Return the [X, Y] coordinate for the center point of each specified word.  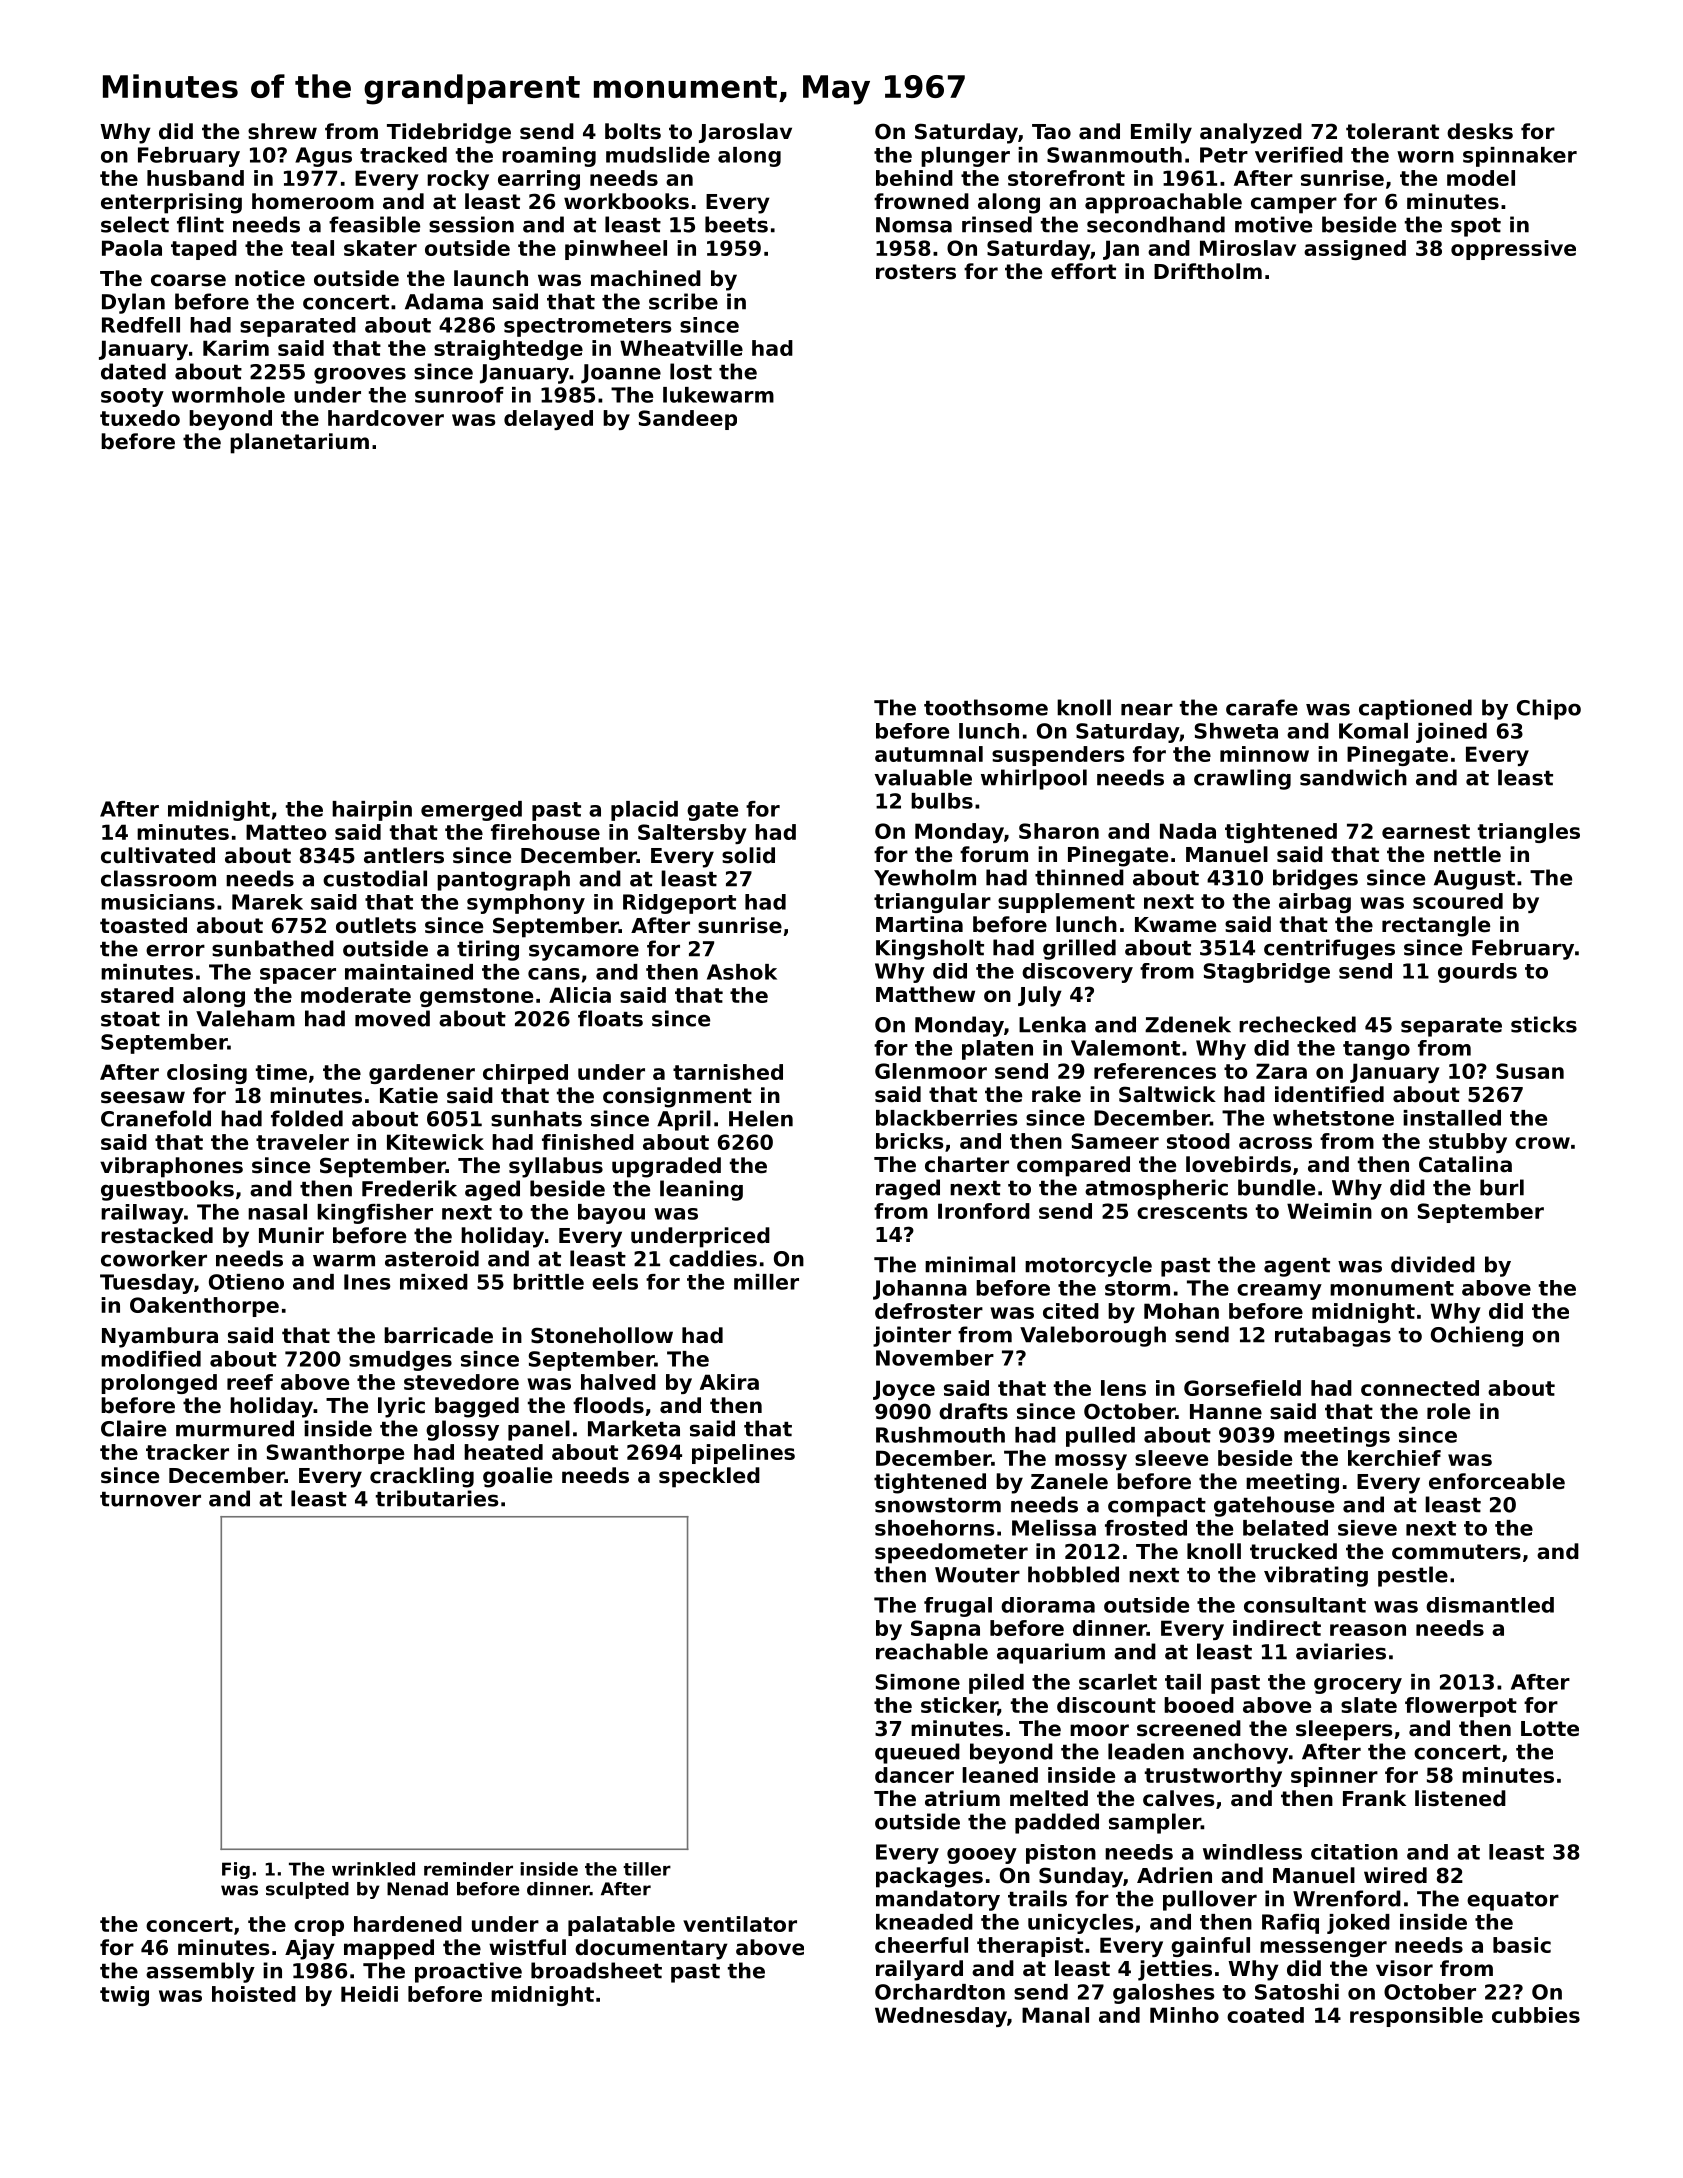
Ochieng [1477, 1336]
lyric [401, 1407]
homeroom [313, 201]
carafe [1262, 707]
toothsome [986, 707]
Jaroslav [745, 133]
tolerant [1392, 131]
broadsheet [596, 1970]
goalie [517, 1477]
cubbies [1536, 2015]
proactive [468, 1972]
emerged [471, 811]
